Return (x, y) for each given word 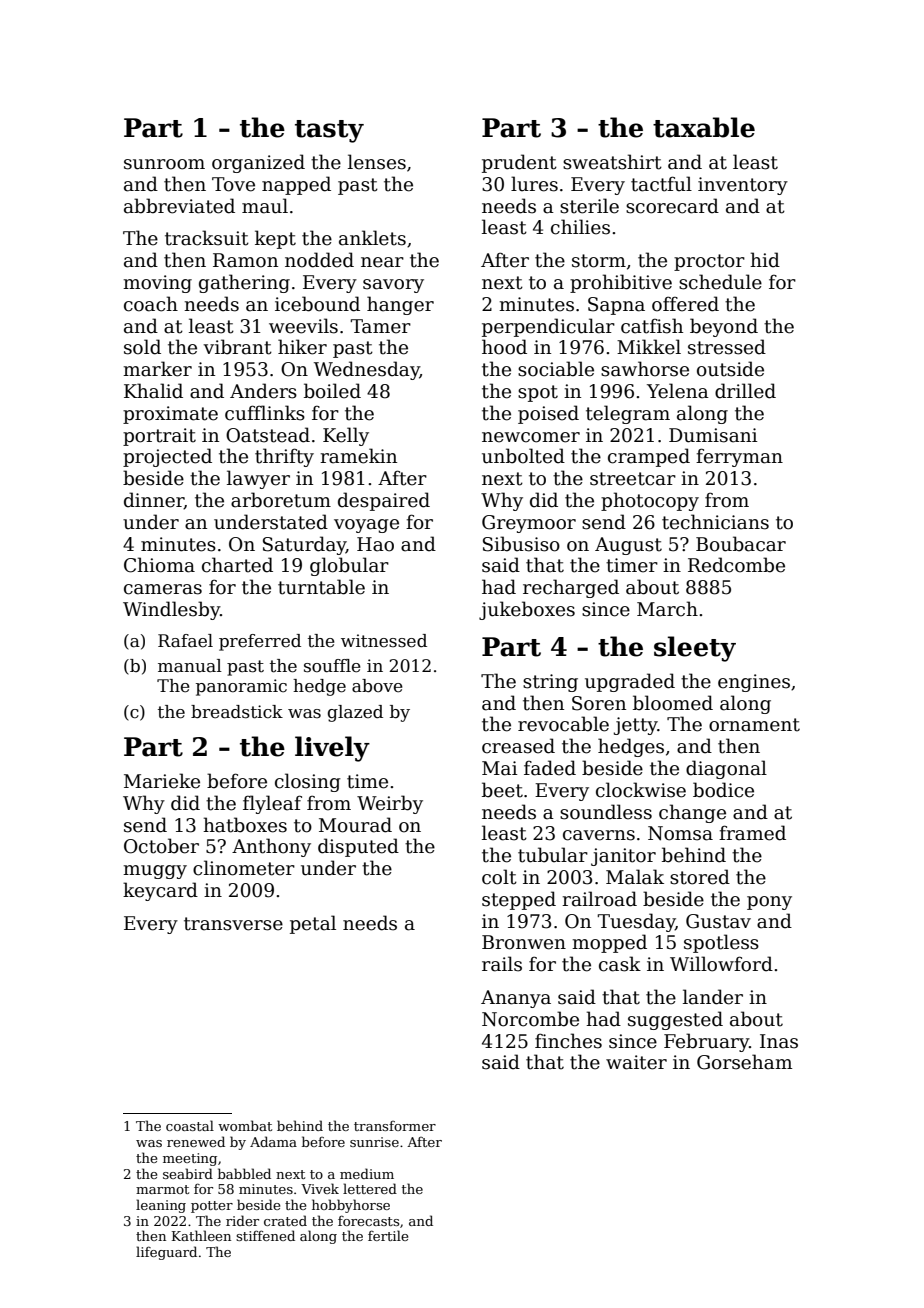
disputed (358, 847)
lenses (377, 162)
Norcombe (530, 1019)
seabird (188, 1173)
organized (258, 163)
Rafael (185, 641)
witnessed (384, 641)
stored (700, 877)
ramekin (358, 456)
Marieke (162, 781)
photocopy (650, 501)
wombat (245, 1125)
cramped (649, 457)
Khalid (153, 391)
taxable (704, 127)
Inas (779, 1041)
